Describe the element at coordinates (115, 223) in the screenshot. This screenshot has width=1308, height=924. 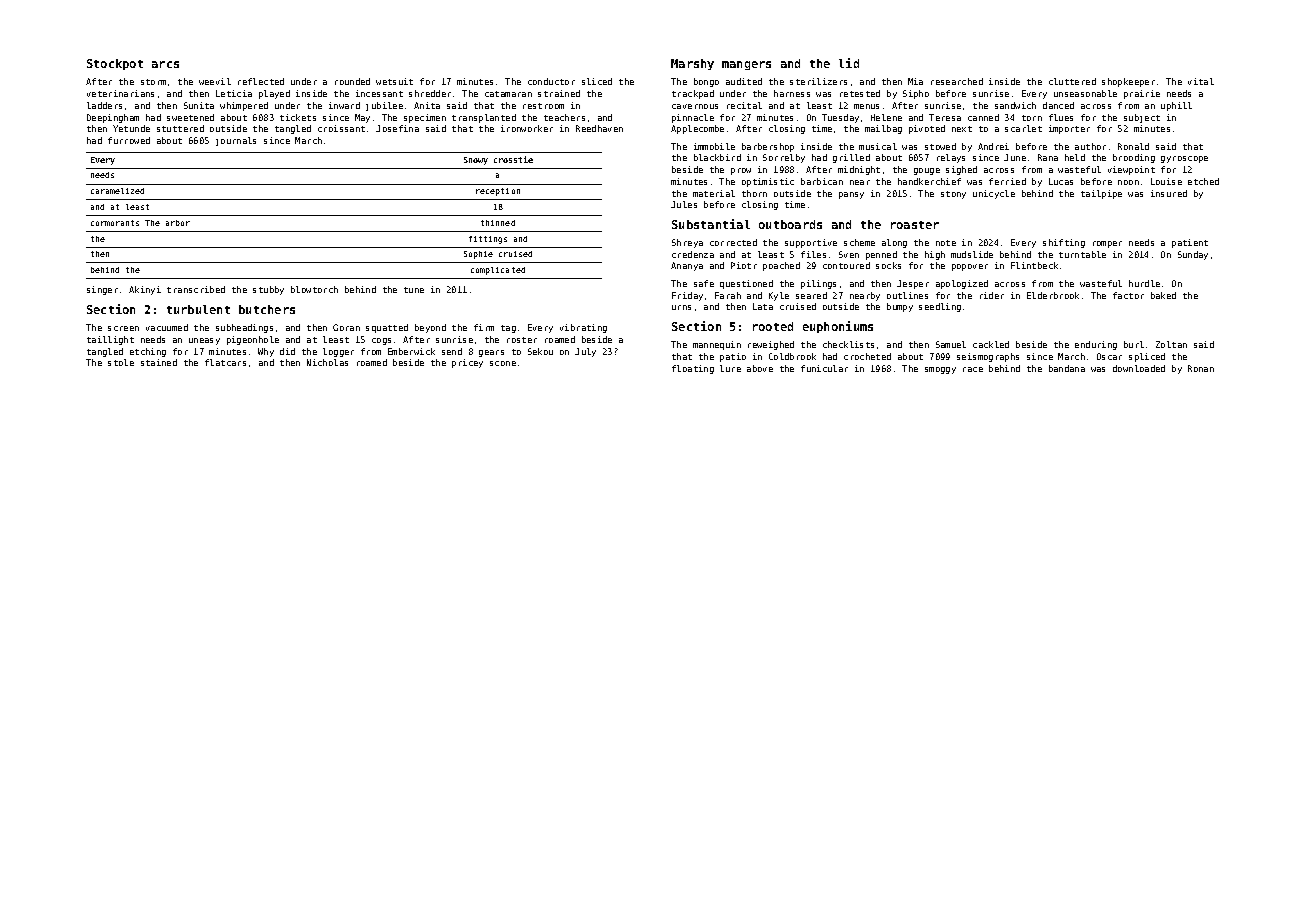
I see `cormorants` at that location.
